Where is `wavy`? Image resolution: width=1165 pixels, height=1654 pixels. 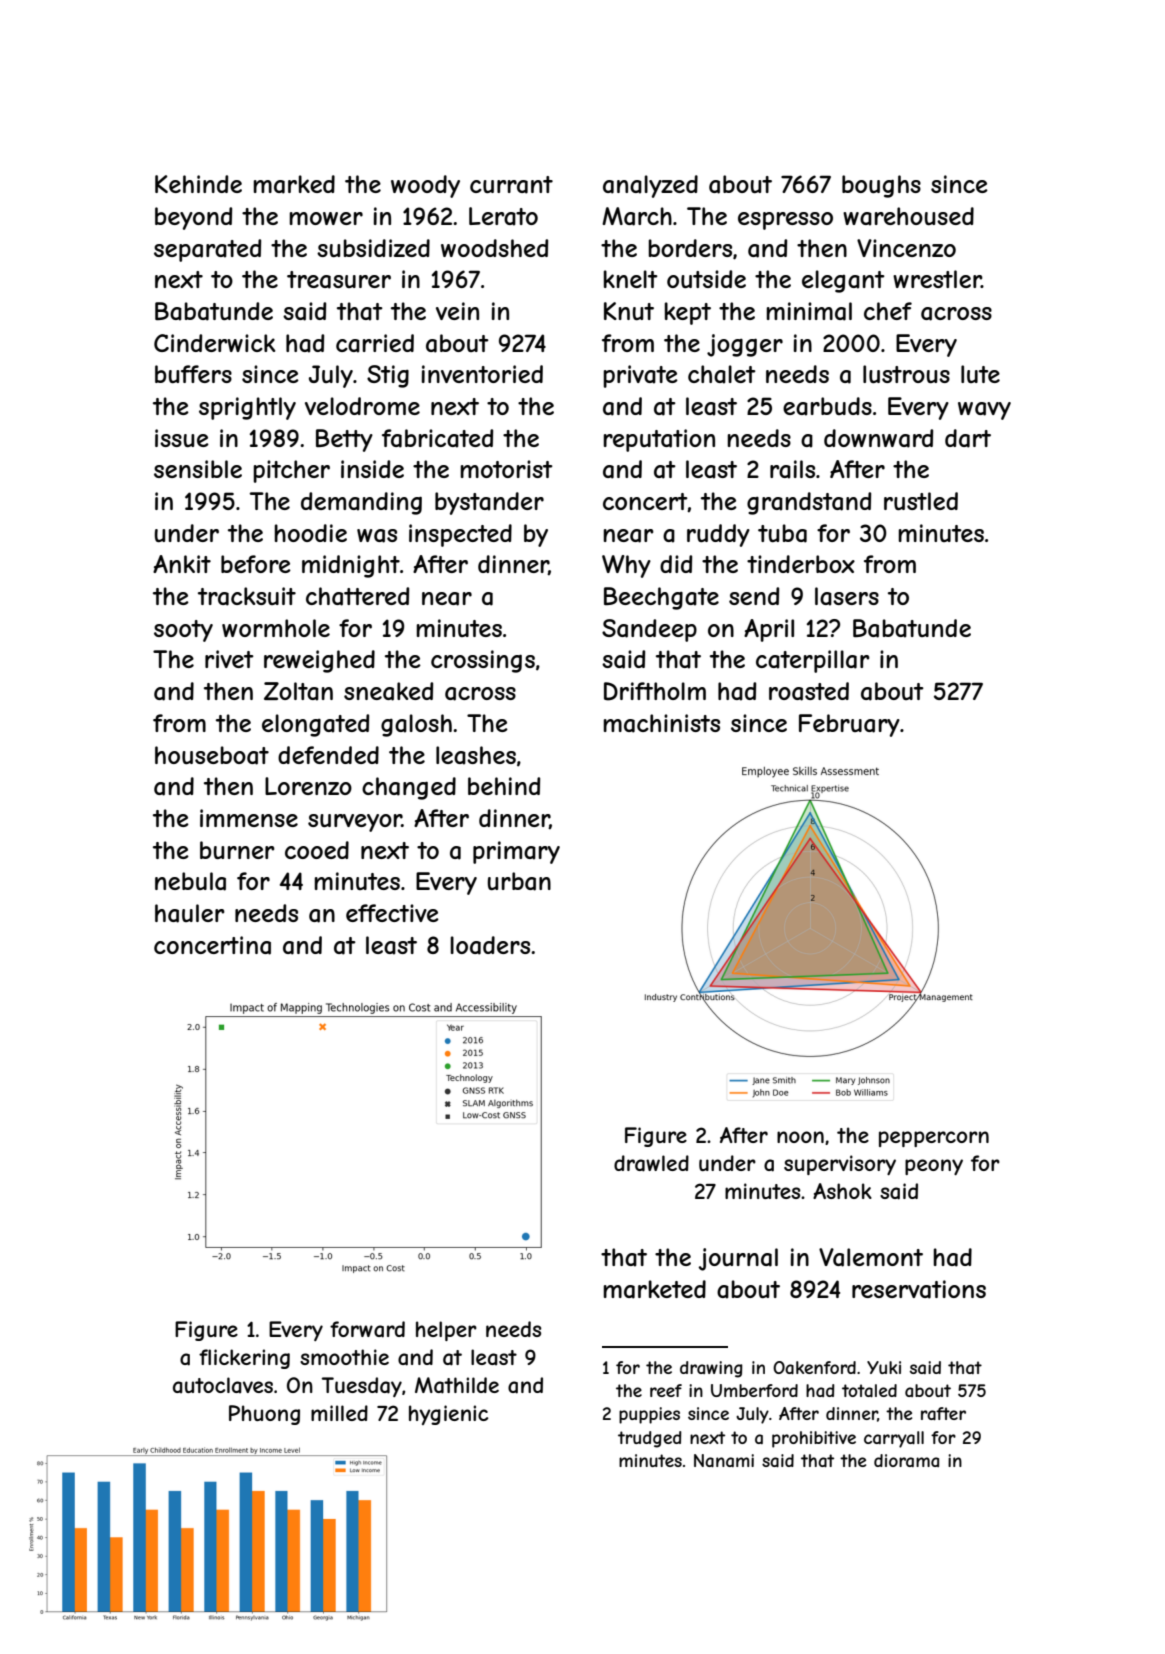
wavy is located at coordinates (984, 411).
